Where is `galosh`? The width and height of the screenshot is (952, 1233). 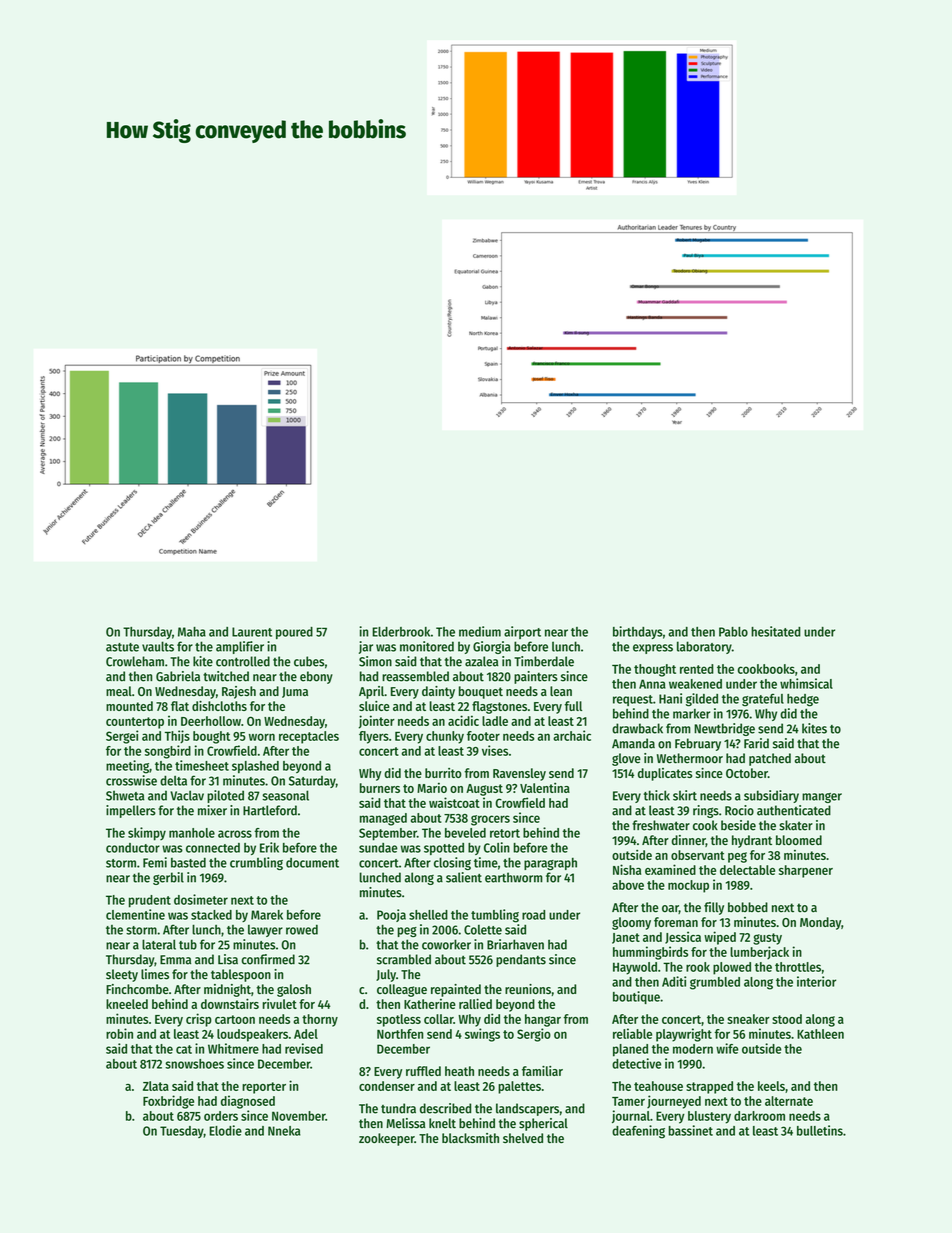 galosh is located at coordinates (294, 990).
